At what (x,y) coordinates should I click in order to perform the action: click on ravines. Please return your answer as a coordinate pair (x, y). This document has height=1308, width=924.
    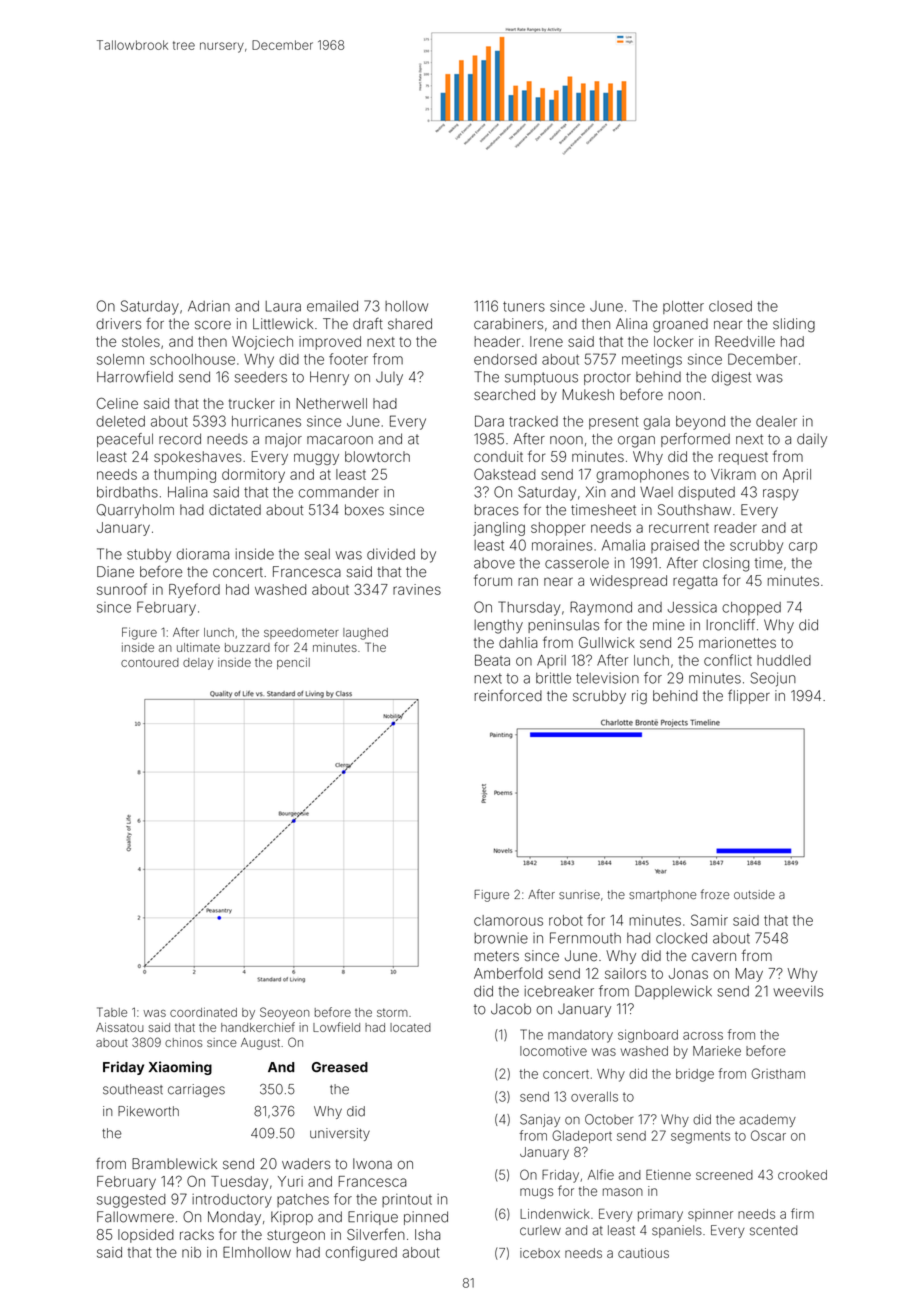
    Looking at the image, I should click on (417, 589).
